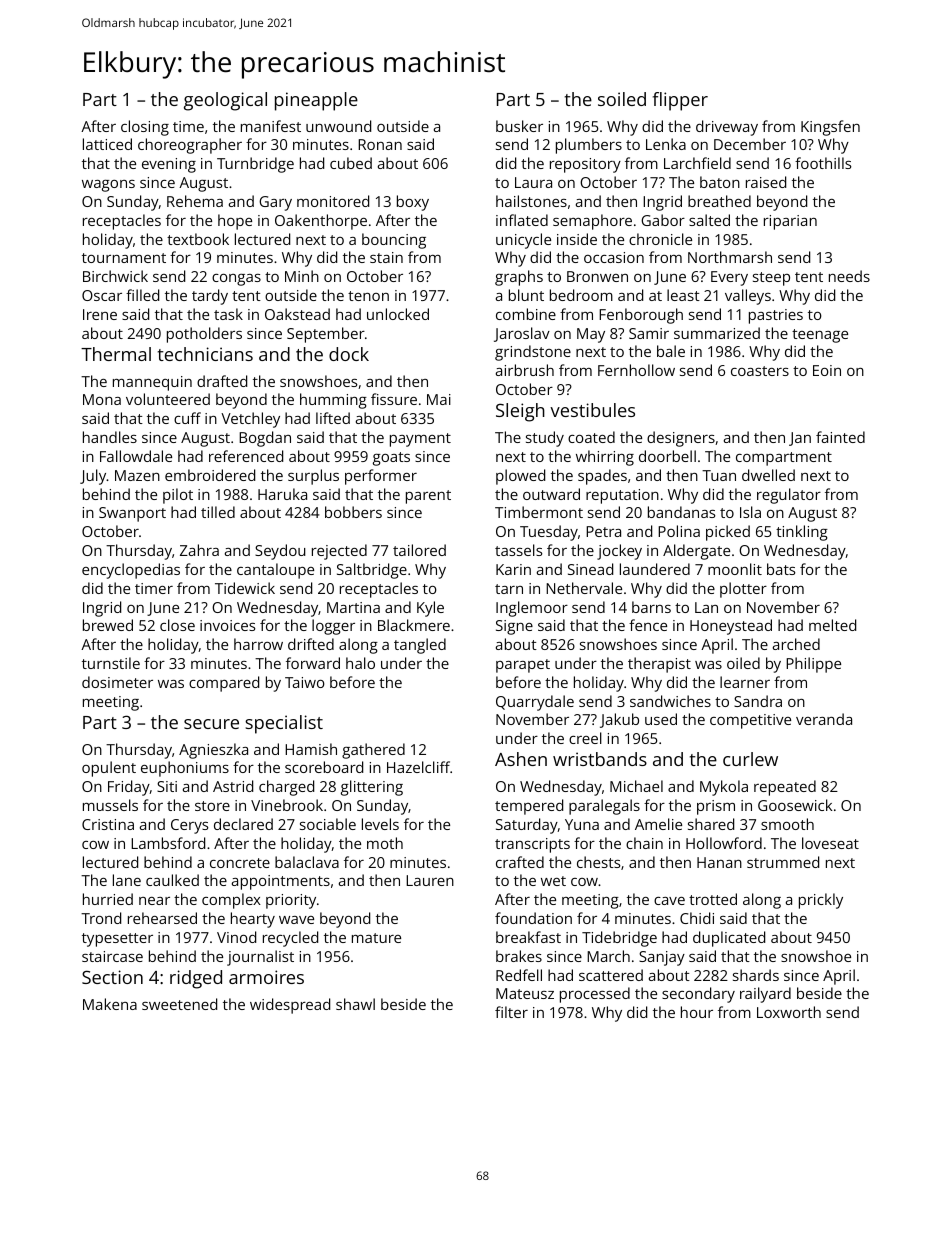 This screenshot has height=1233, width=952. Describe the element at coordinates (179, 1004) in the screenshot. I see `sweetened` at that location.
